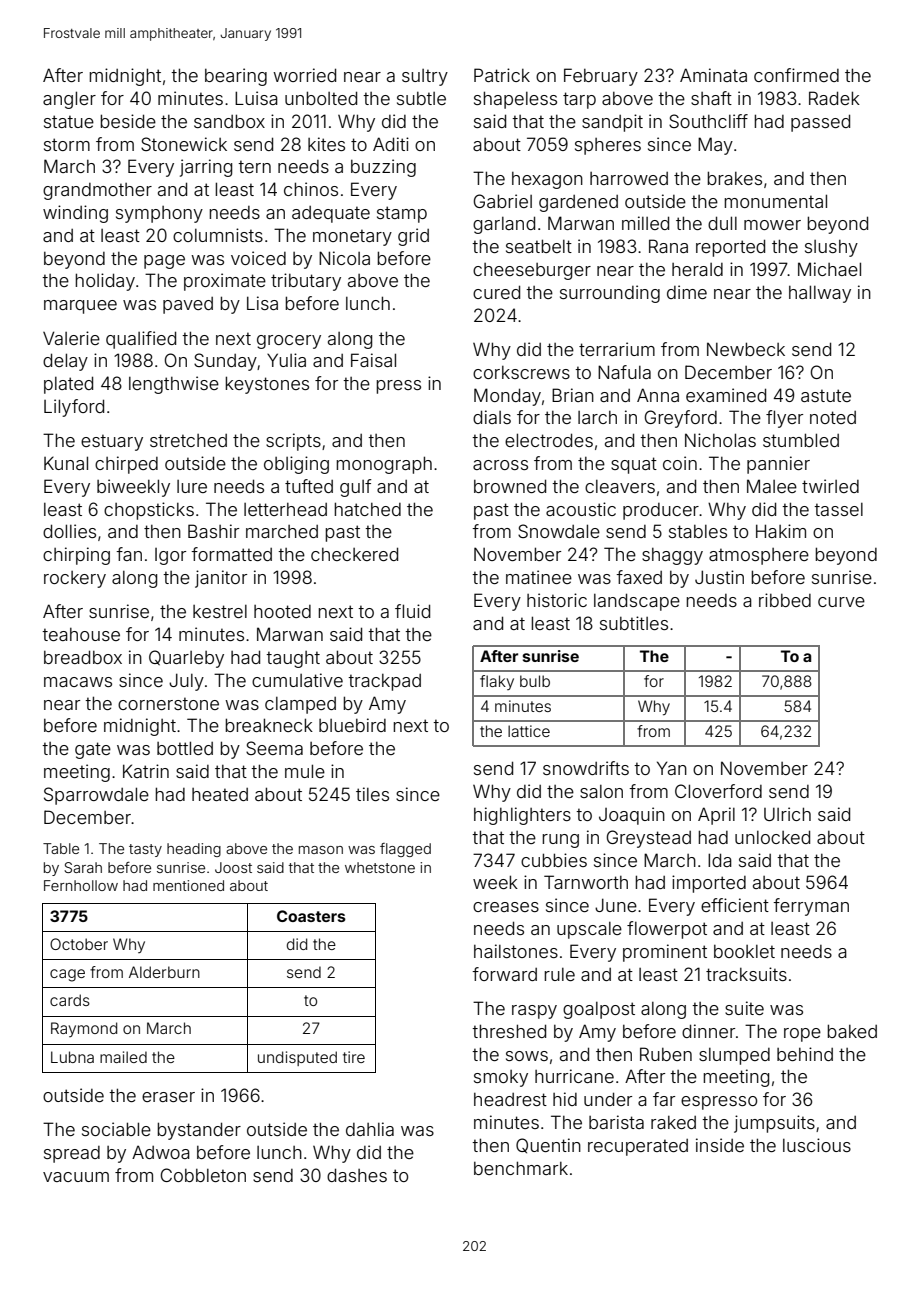 This screenshot has width=924, height=1308. Describe the element at coordinates (502, 201) in the screenshot. I see `Gabriel` at that location.
